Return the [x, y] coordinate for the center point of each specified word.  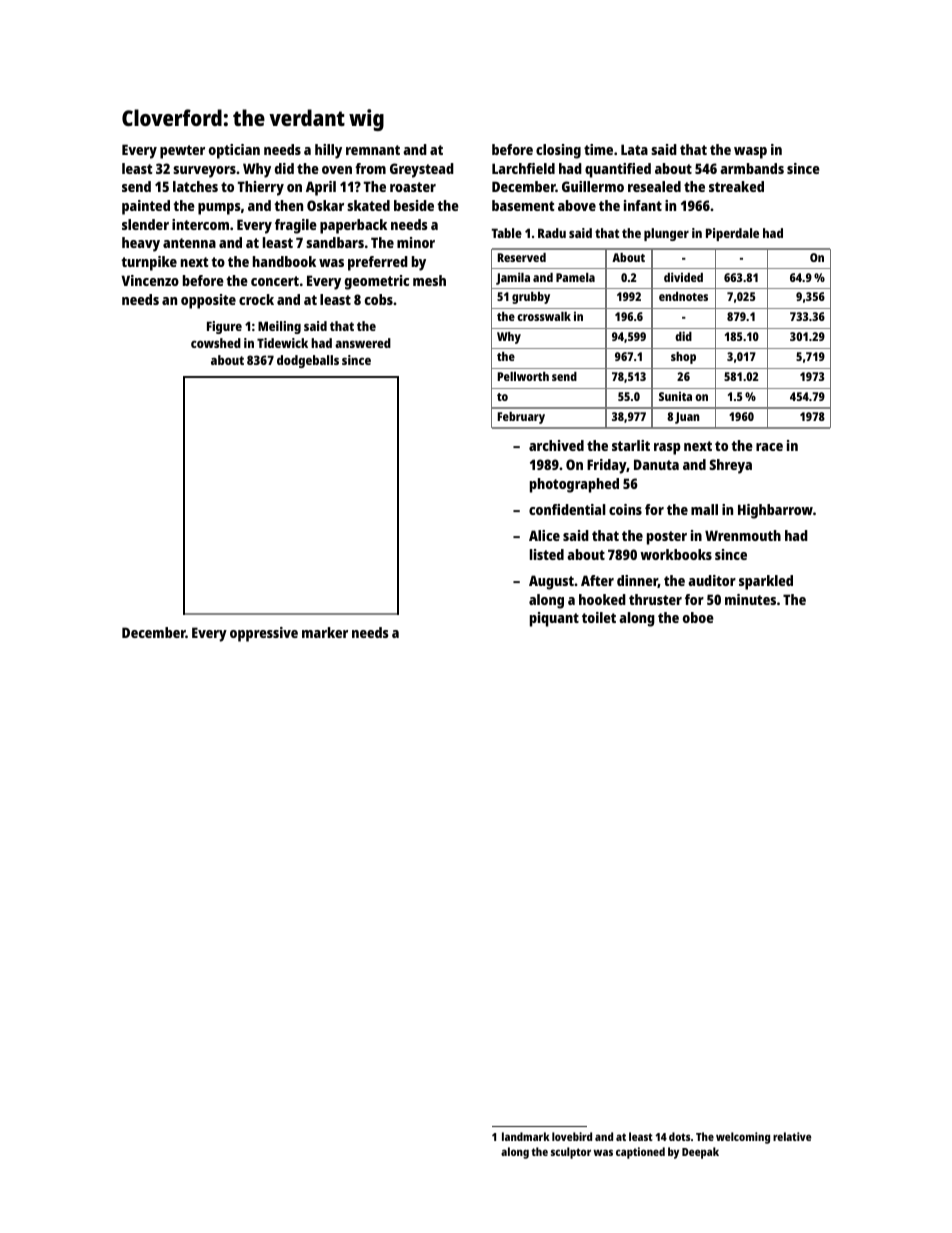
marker [325, 632]
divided [683, 277]
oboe [698, 617]
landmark [526, 1136]
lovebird [572, 1136]
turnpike [149, 263]
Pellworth [523, 376]
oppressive [264, 634]
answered [363, 343]
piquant [554, 619]
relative [792, 1136]
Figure [224, 327]
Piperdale [732, 234]
